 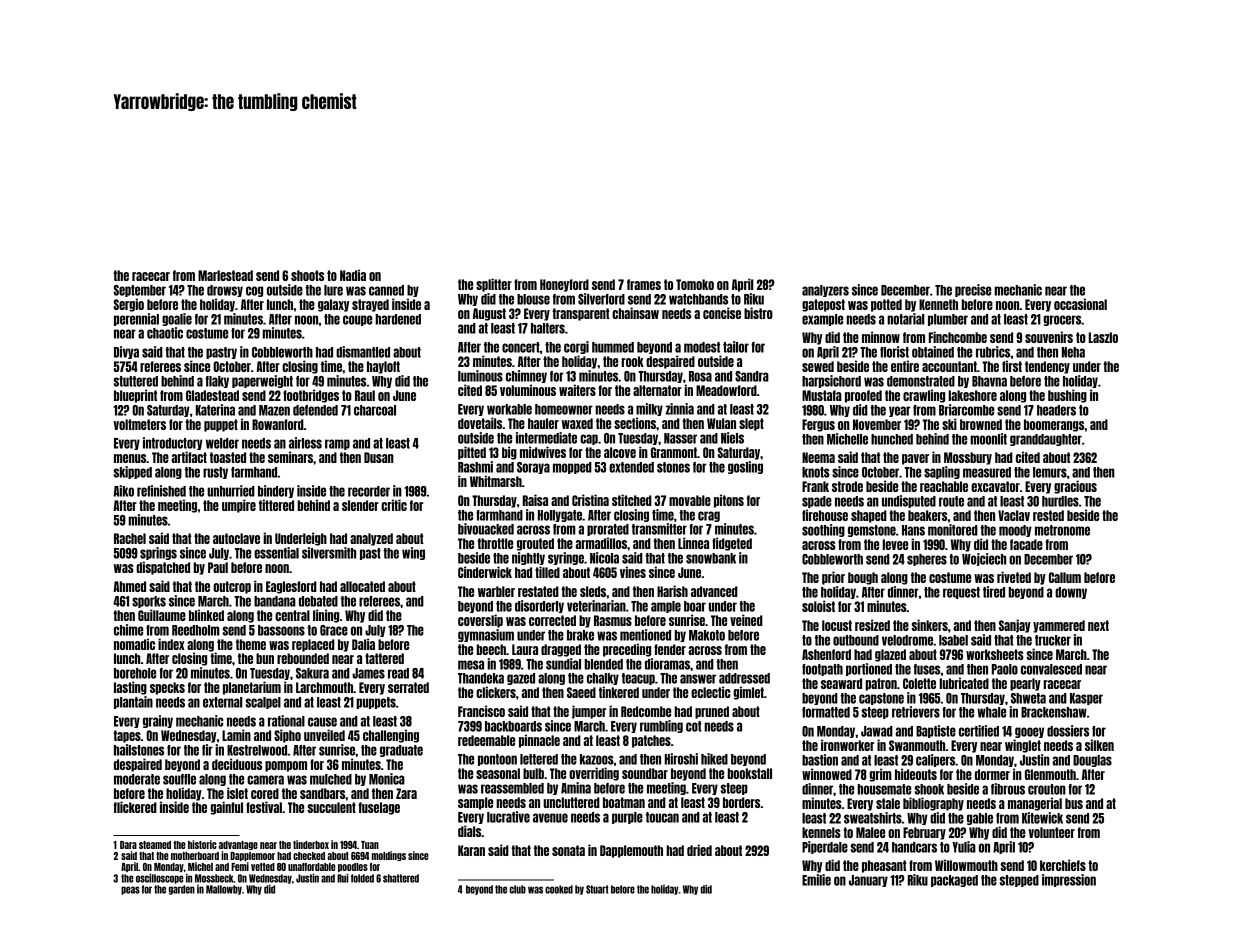 I want to click on precise, so click(x=973, y=290).
